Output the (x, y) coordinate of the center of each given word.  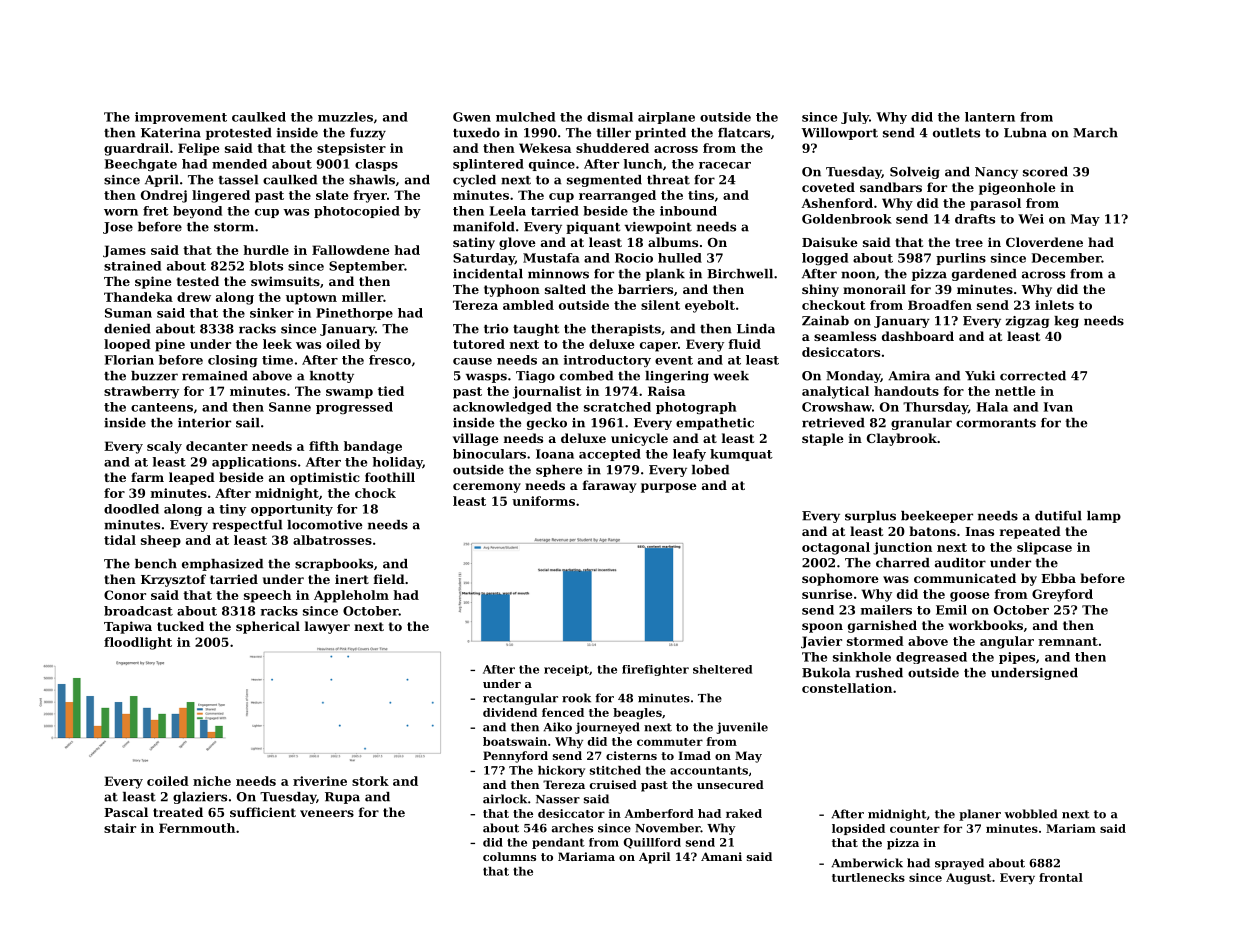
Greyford (1062, 595)
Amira (909, 376)
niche (212, 781)
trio (496, 329)
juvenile (742, 728)
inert (352, 579)
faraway (609, 486)
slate (332, 195)
